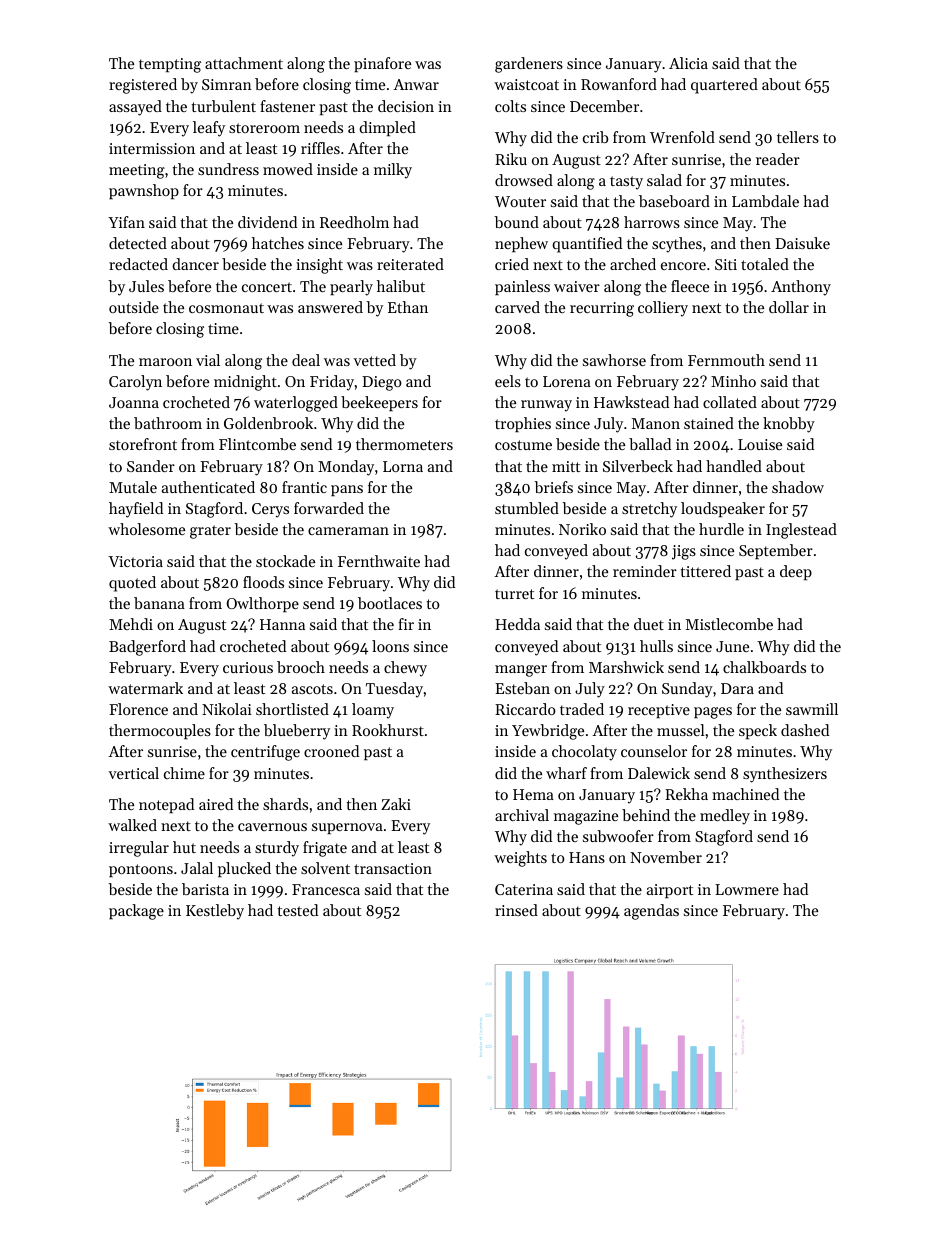 The height and width of the page is (1233, 952). I want to click on Ethan, so click(408, 307).
